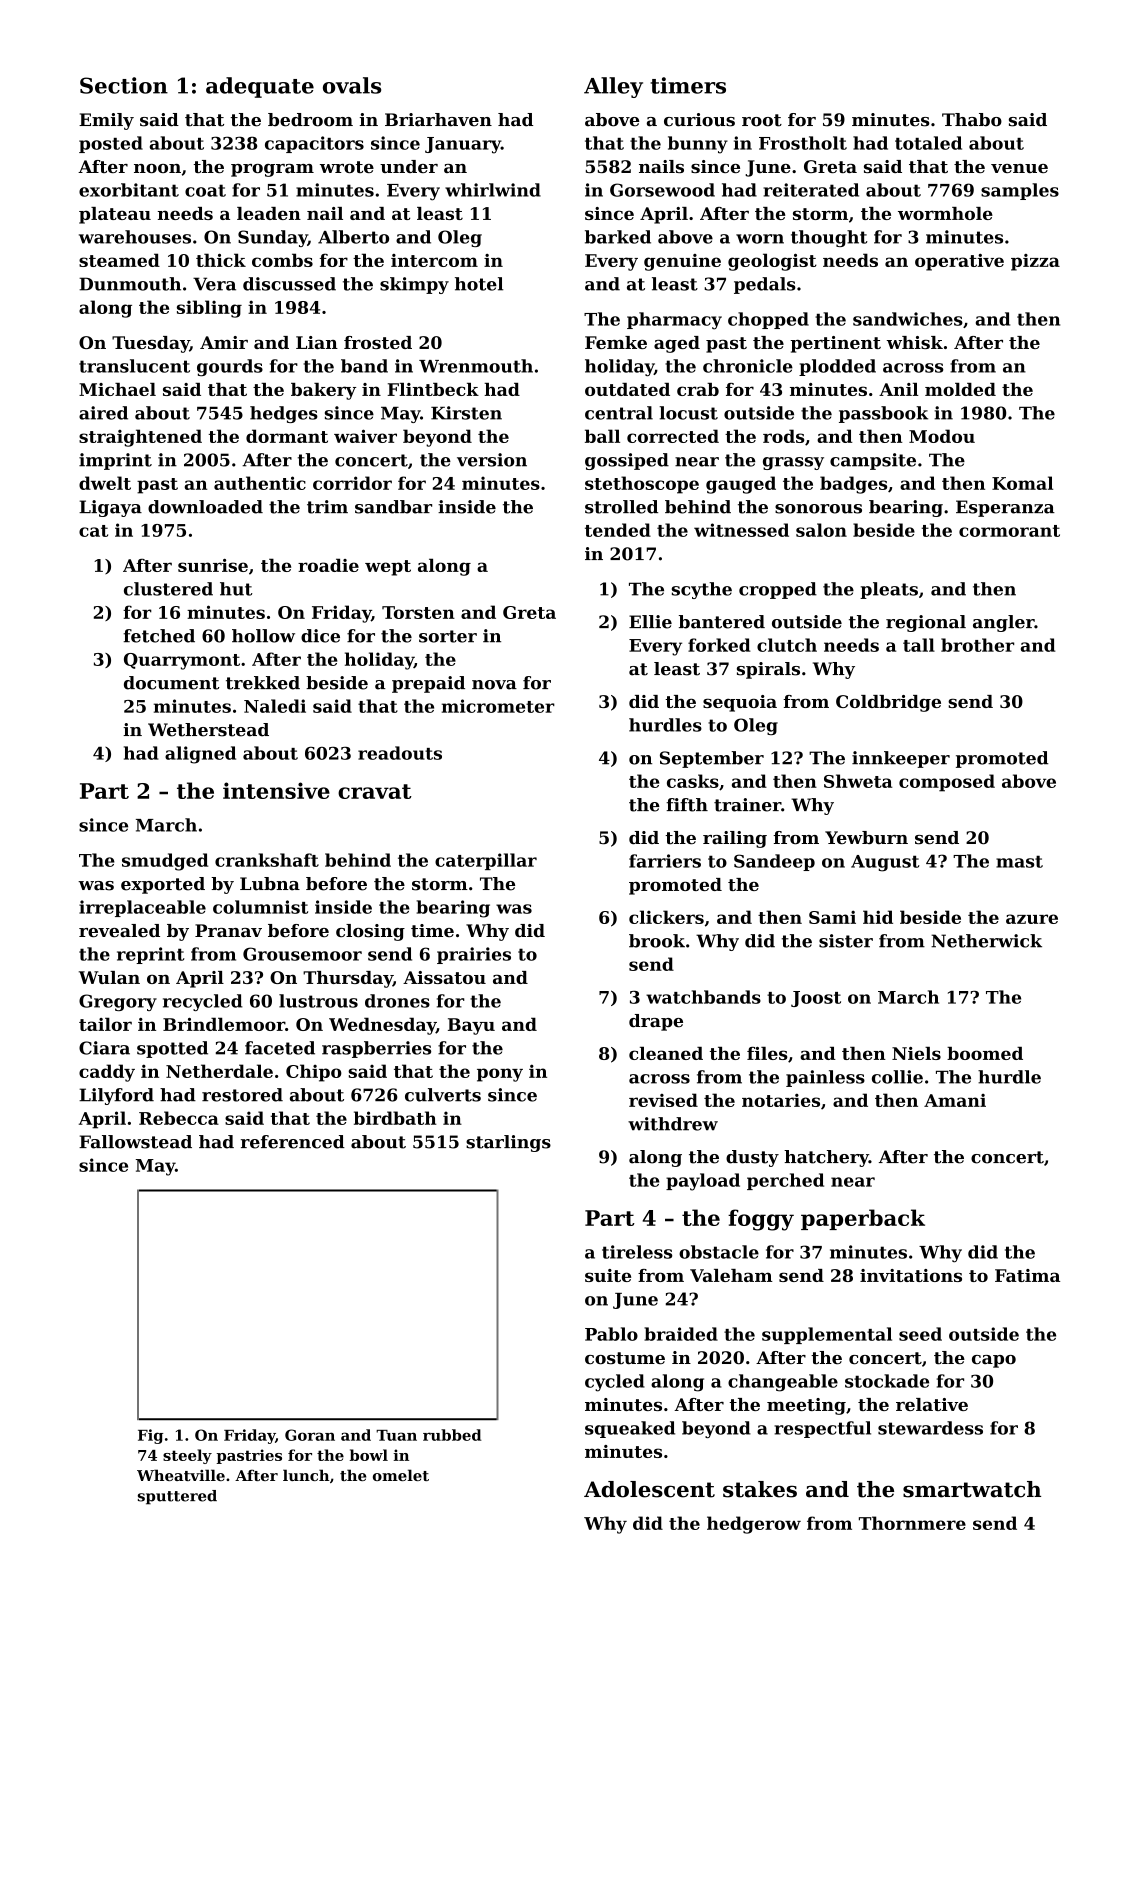  Describe the element at coordinates (832, 917) in the screenshot. I see `Sami` at that location.
